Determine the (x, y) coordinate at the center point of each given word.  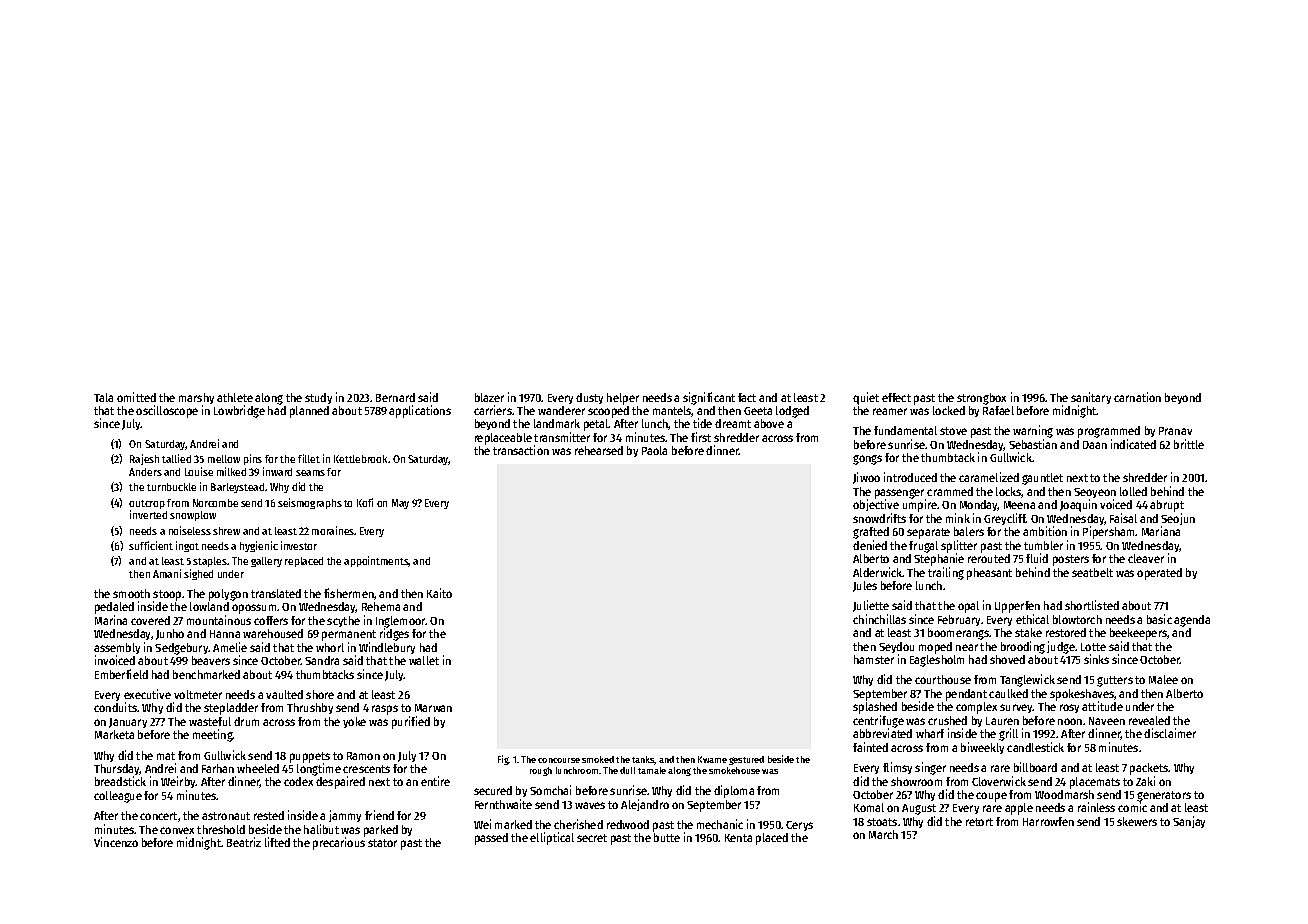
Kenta (738, 838)
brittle (1189, 444)
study (318, 398)
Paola (654, 450)
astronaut (226, 816)
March (883, 834)
